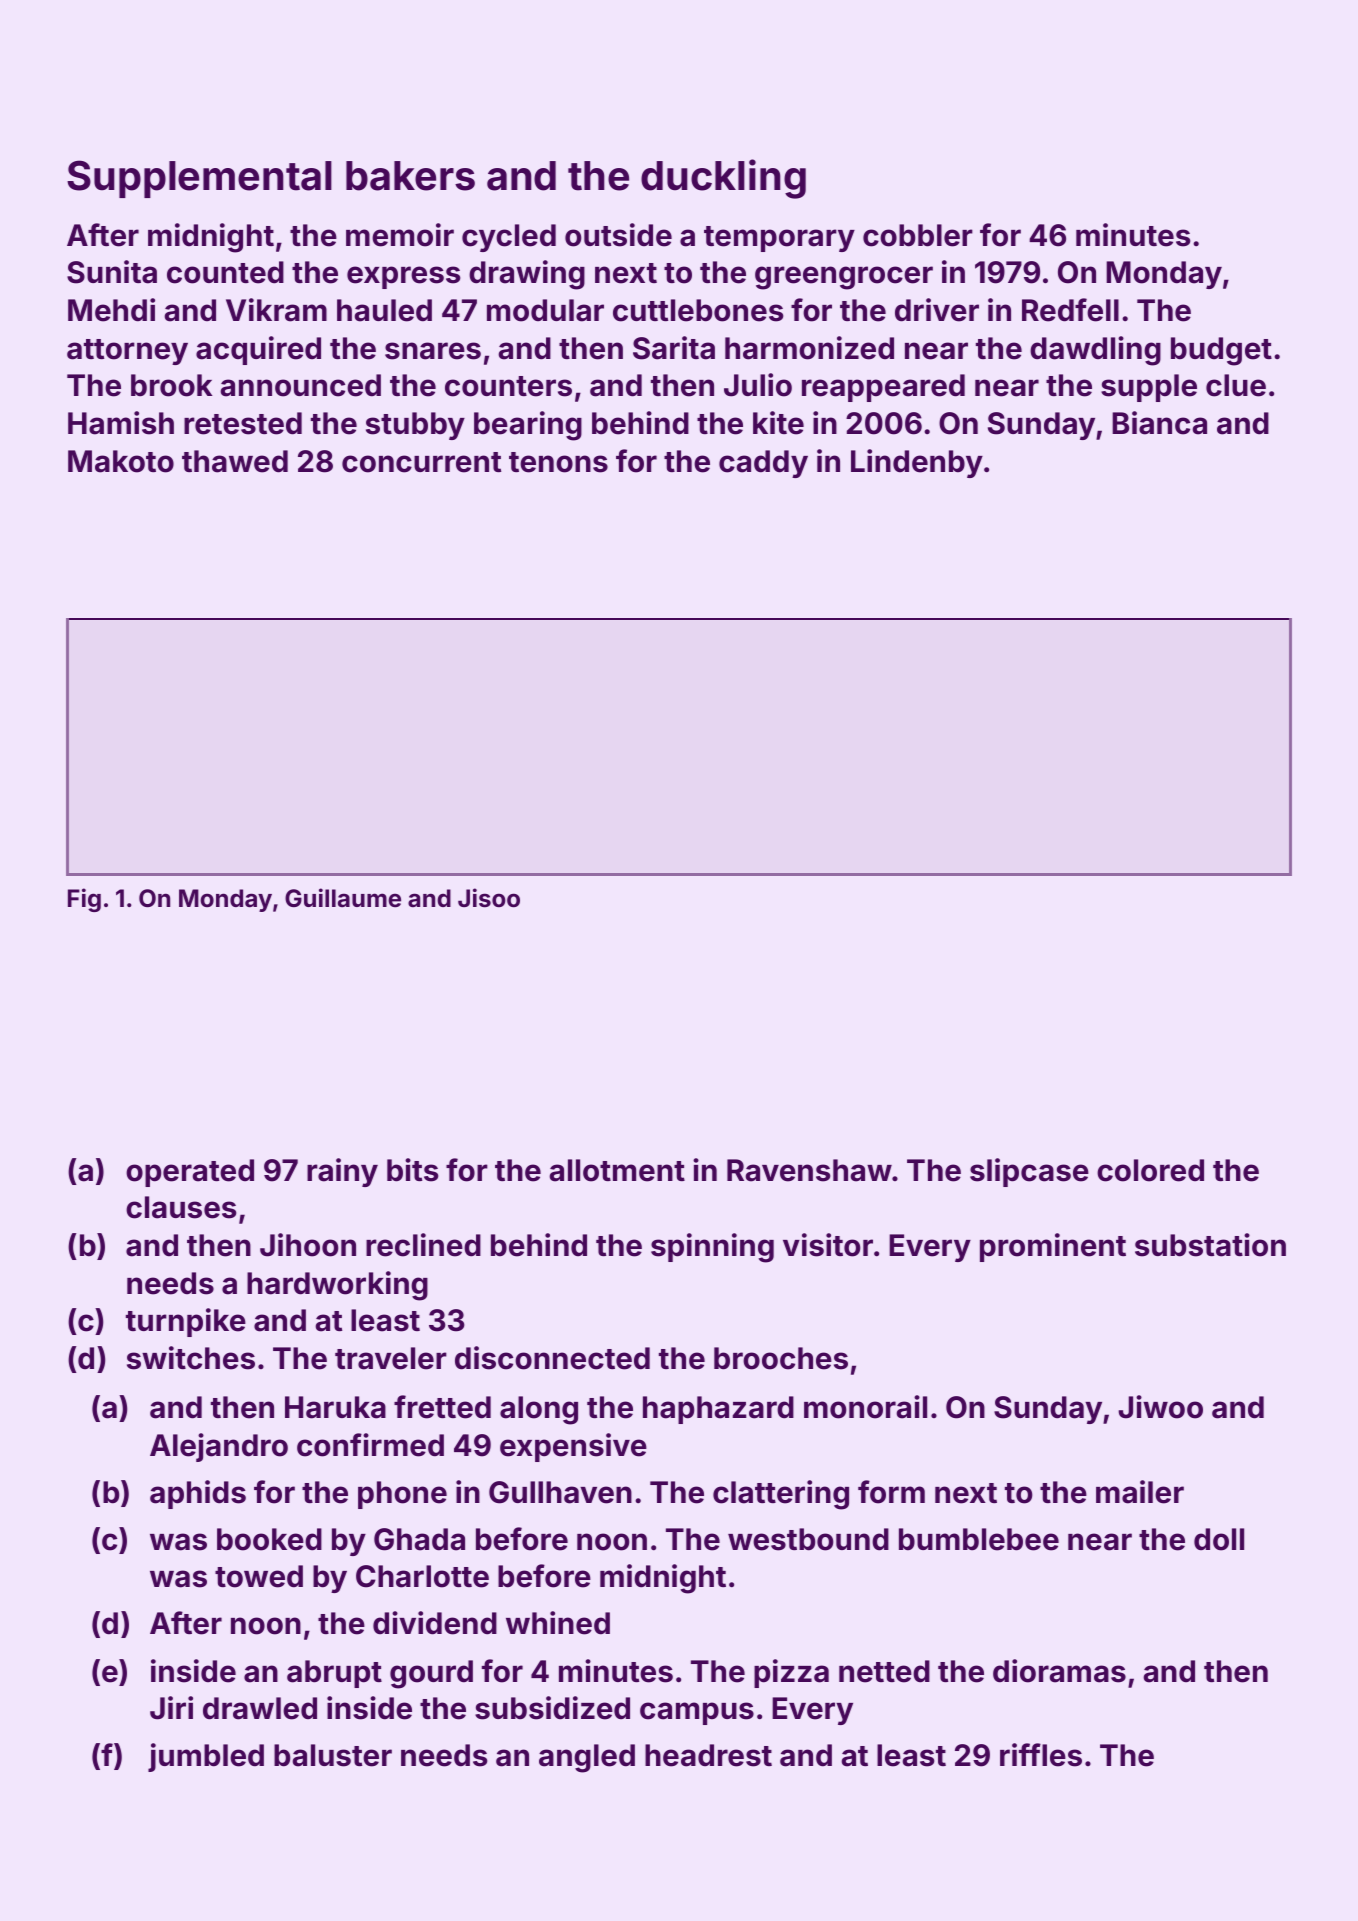 The image size is (1358, 1921). Describe the element at coordinates (225, 272) in the screenshot. I see `counted` at that location.
